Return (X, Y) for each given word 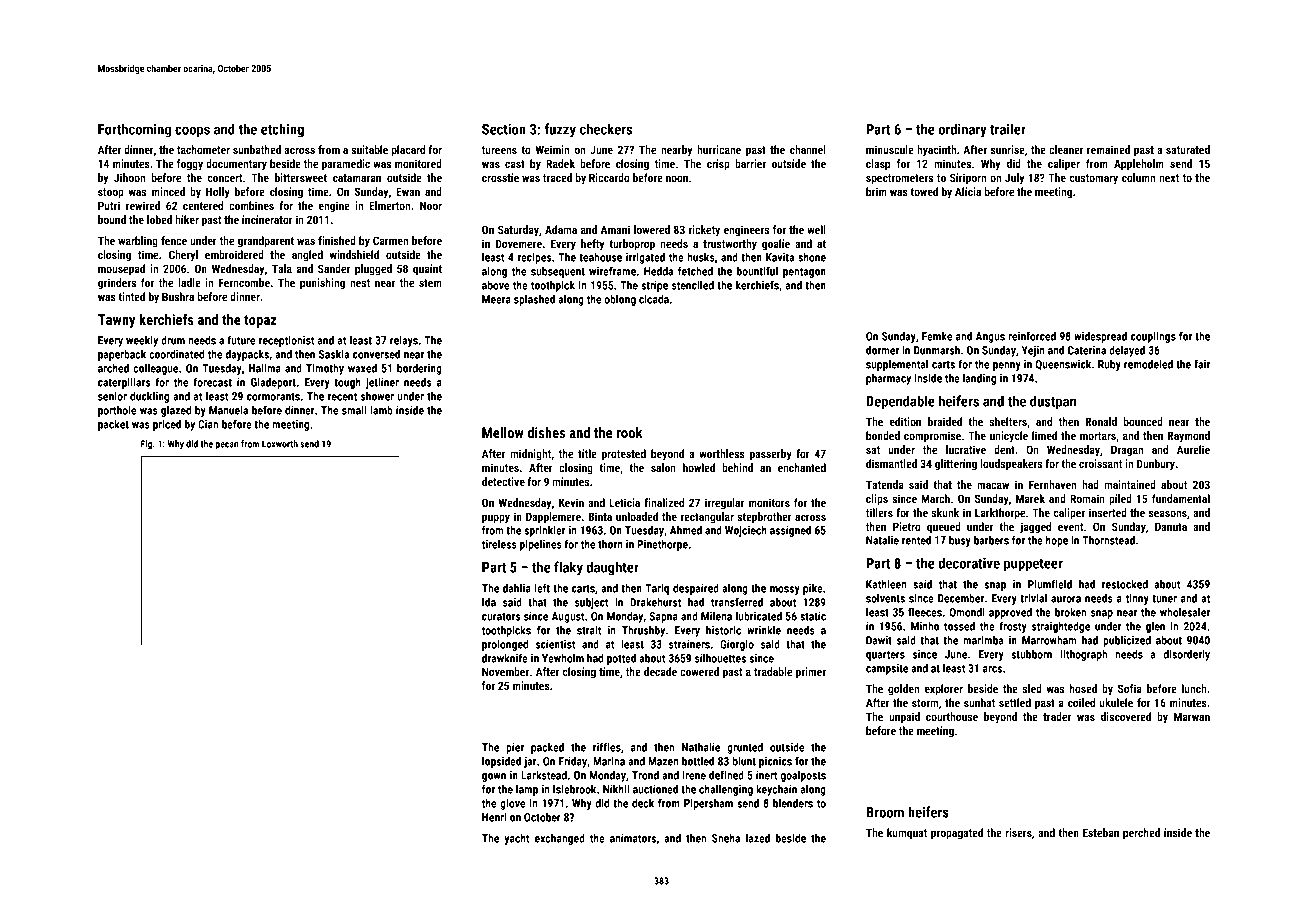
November (505, 671)
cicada (654, 299)
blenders (793, 803)
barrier (750, 163)
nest (360, 283)
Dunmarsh (937, 350)
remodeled (1148, 364)
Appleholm (1139, 165)
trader (1057, 716)
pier (515, 748)
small (354, 410)
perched (1141, 834)
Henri (494, 817)
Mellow (503, 432)
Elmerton (389, 205)
